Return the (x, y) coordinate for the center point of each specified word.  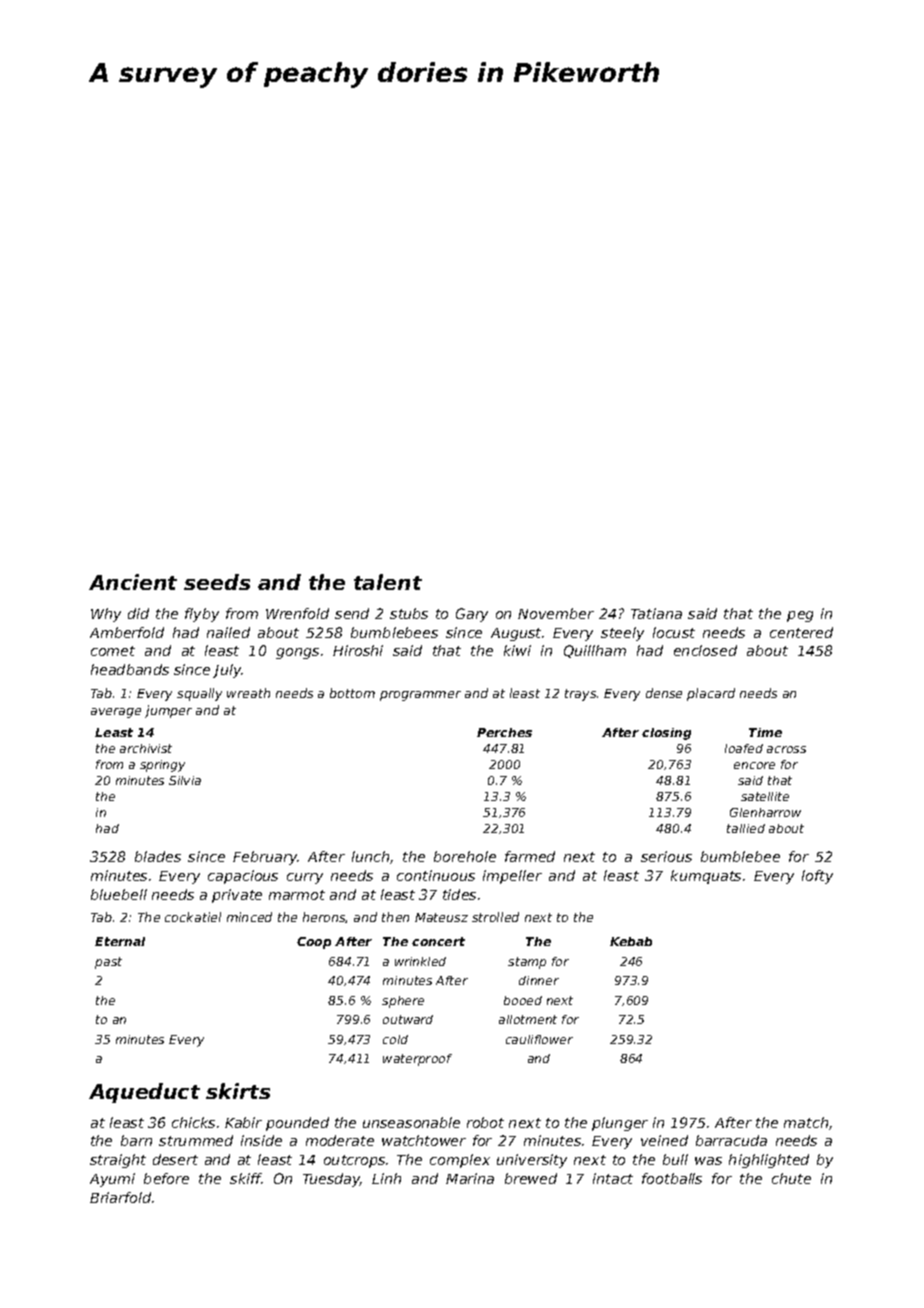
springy (162, 766)
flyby (202, 615)
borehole (465, 856)
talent (388, 582)
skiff (246, 1178)
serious (666, 856)
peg (800, 616)
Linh (386, 1178)
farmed (530, 856)
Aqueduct (144, 1093)
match (806, 1122)
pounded (297, 1124)
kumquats (706, 877)
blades (158, 856)
